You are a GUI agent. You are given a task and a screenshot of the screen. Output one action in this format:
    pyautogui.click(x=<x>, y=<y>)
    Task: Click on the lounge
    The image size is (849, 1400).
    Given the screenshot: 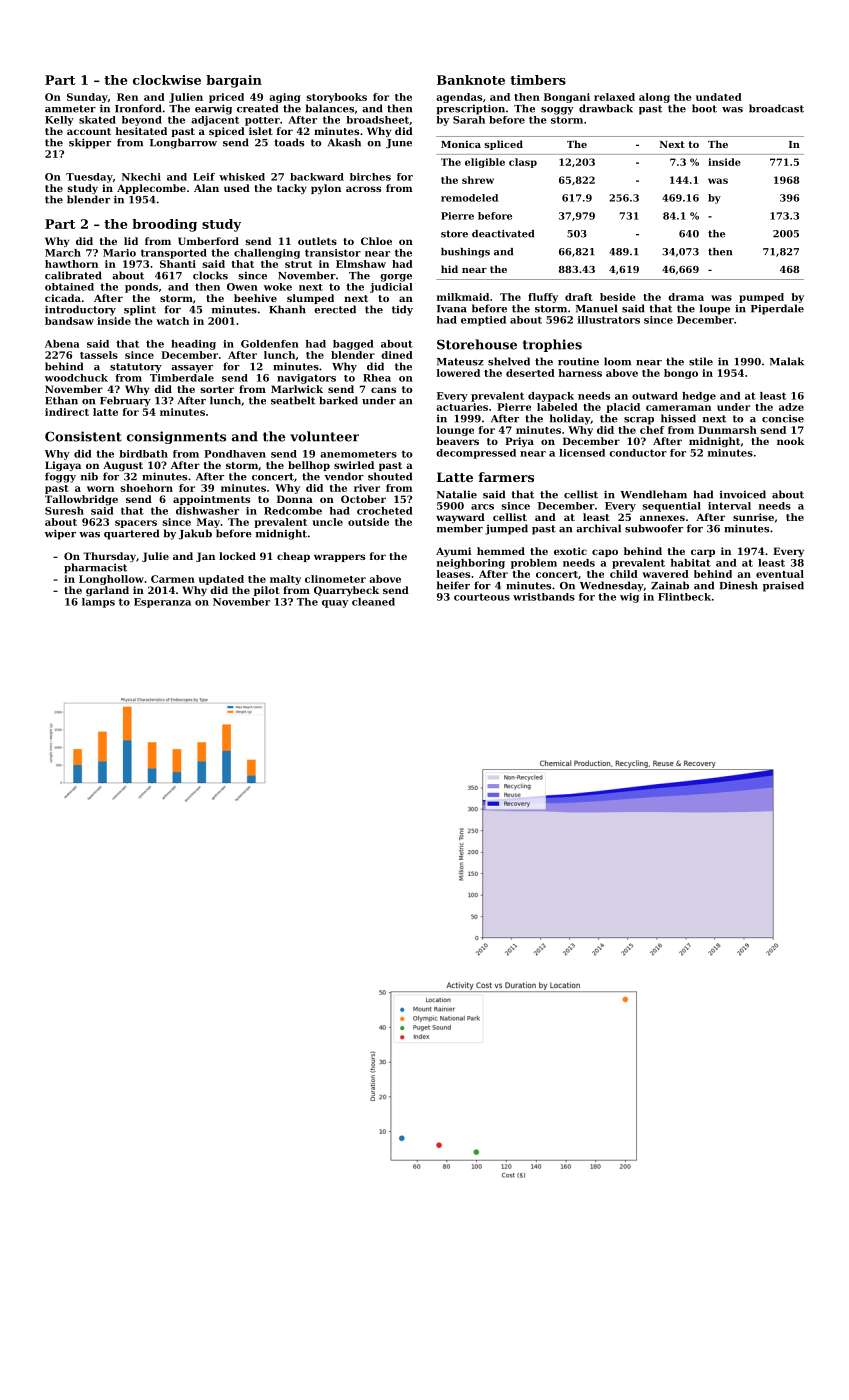 What is the action you would take?
    pyautogui.click(x=455, y=431)
